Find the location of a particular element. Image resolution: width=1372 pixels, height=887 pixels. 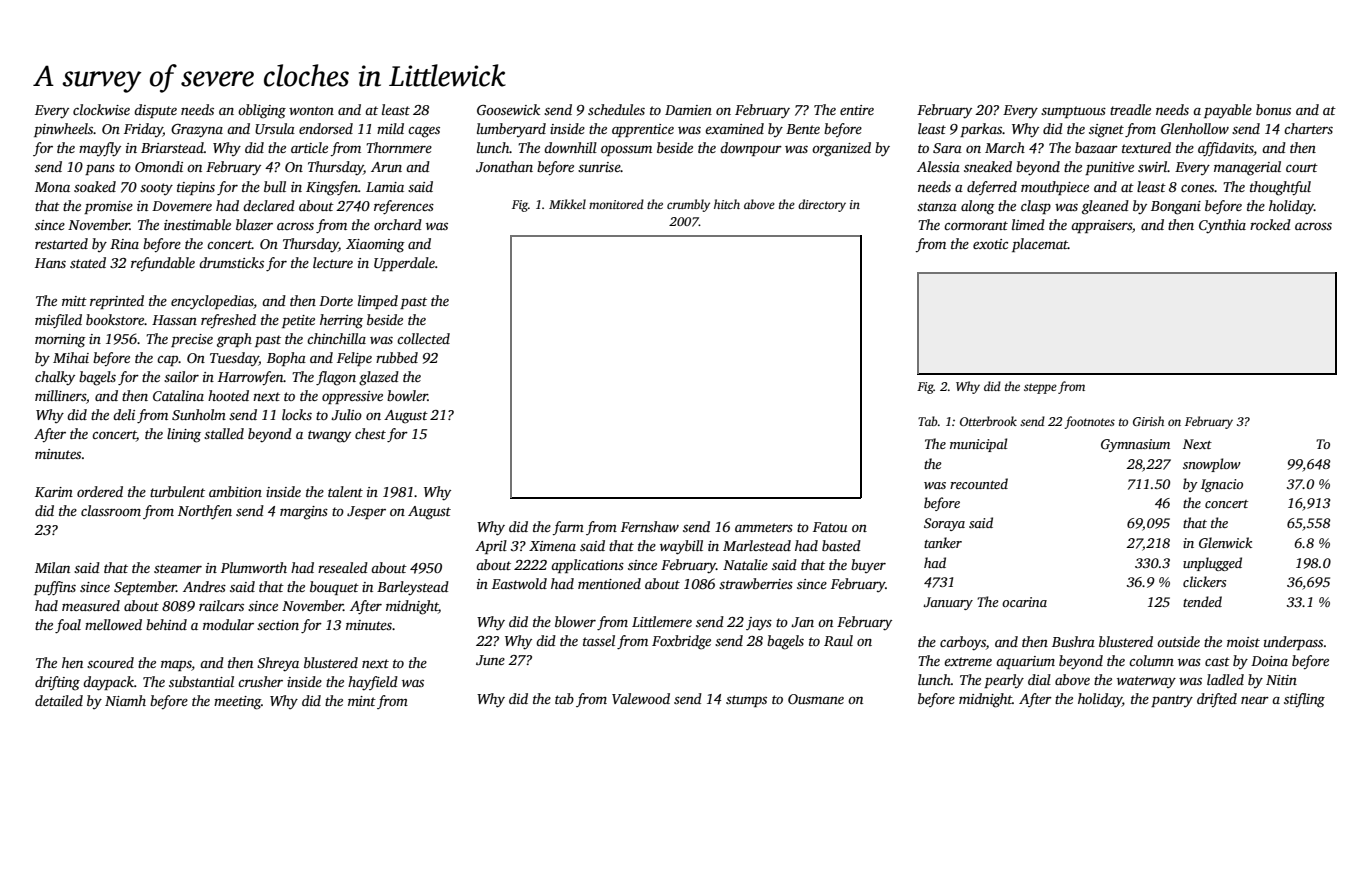

apprentice is located at coordinates (643, 130).
